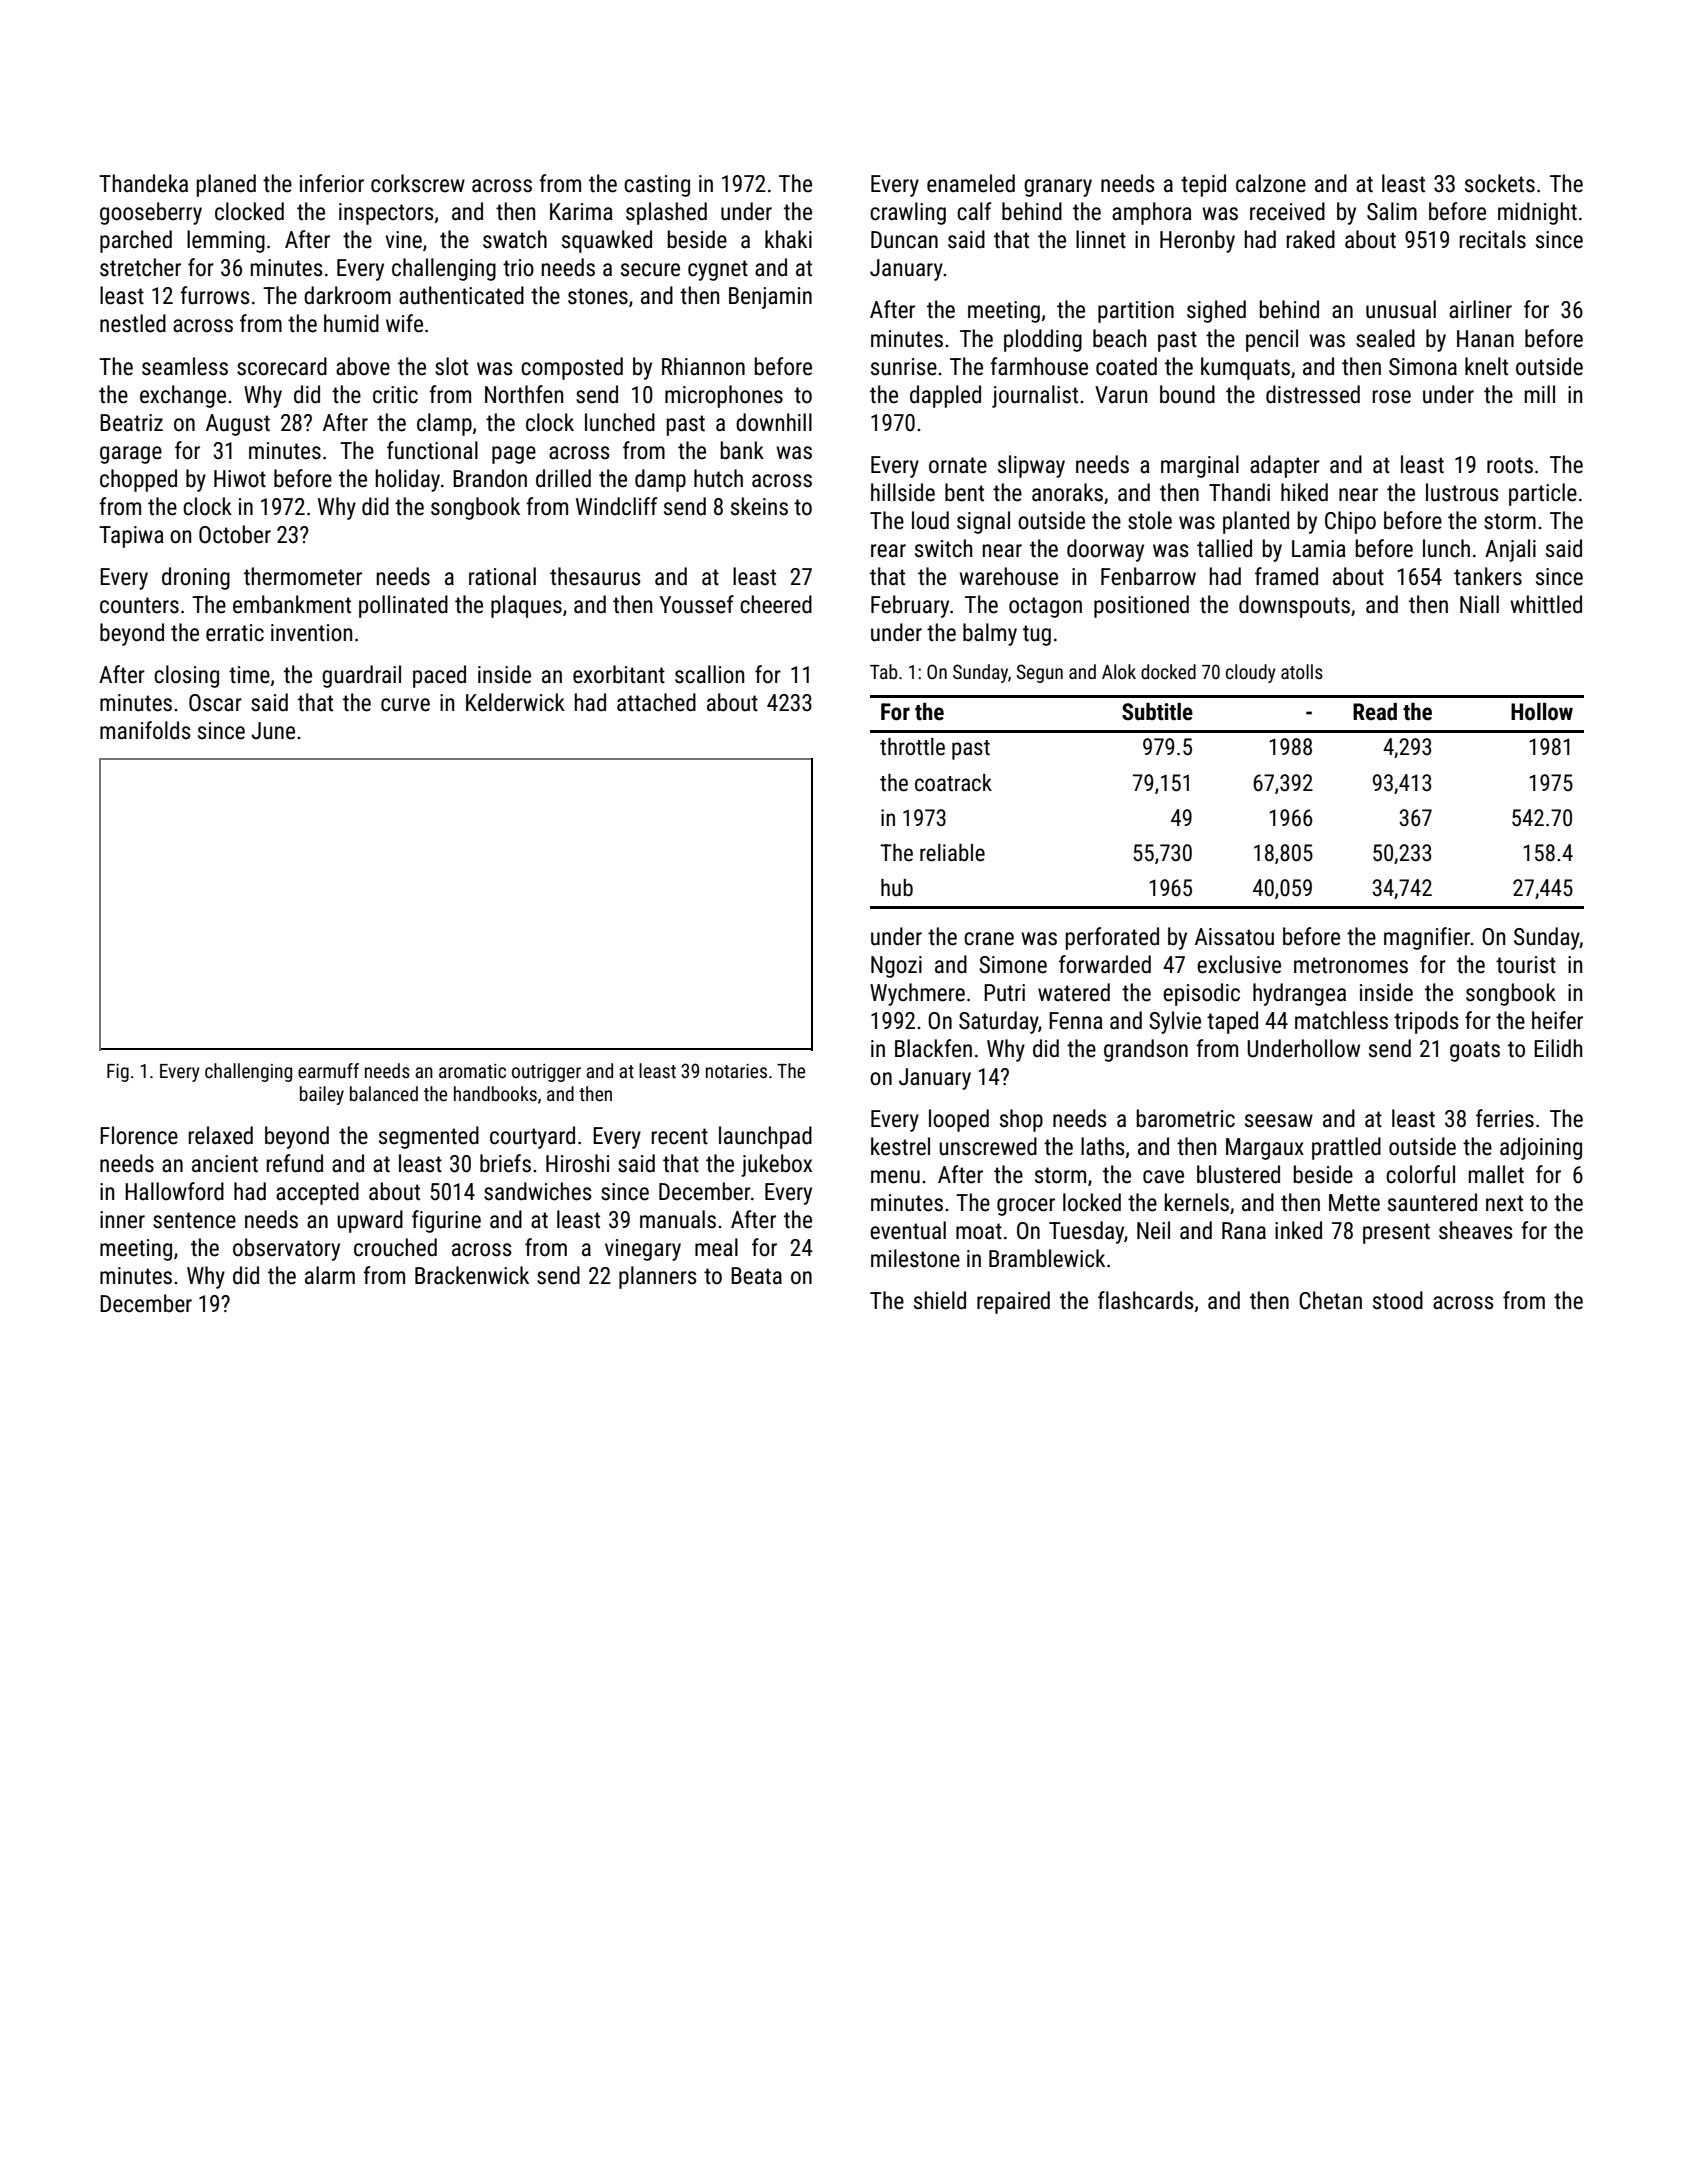  I want to click on accepted, so click(317, 1193).
